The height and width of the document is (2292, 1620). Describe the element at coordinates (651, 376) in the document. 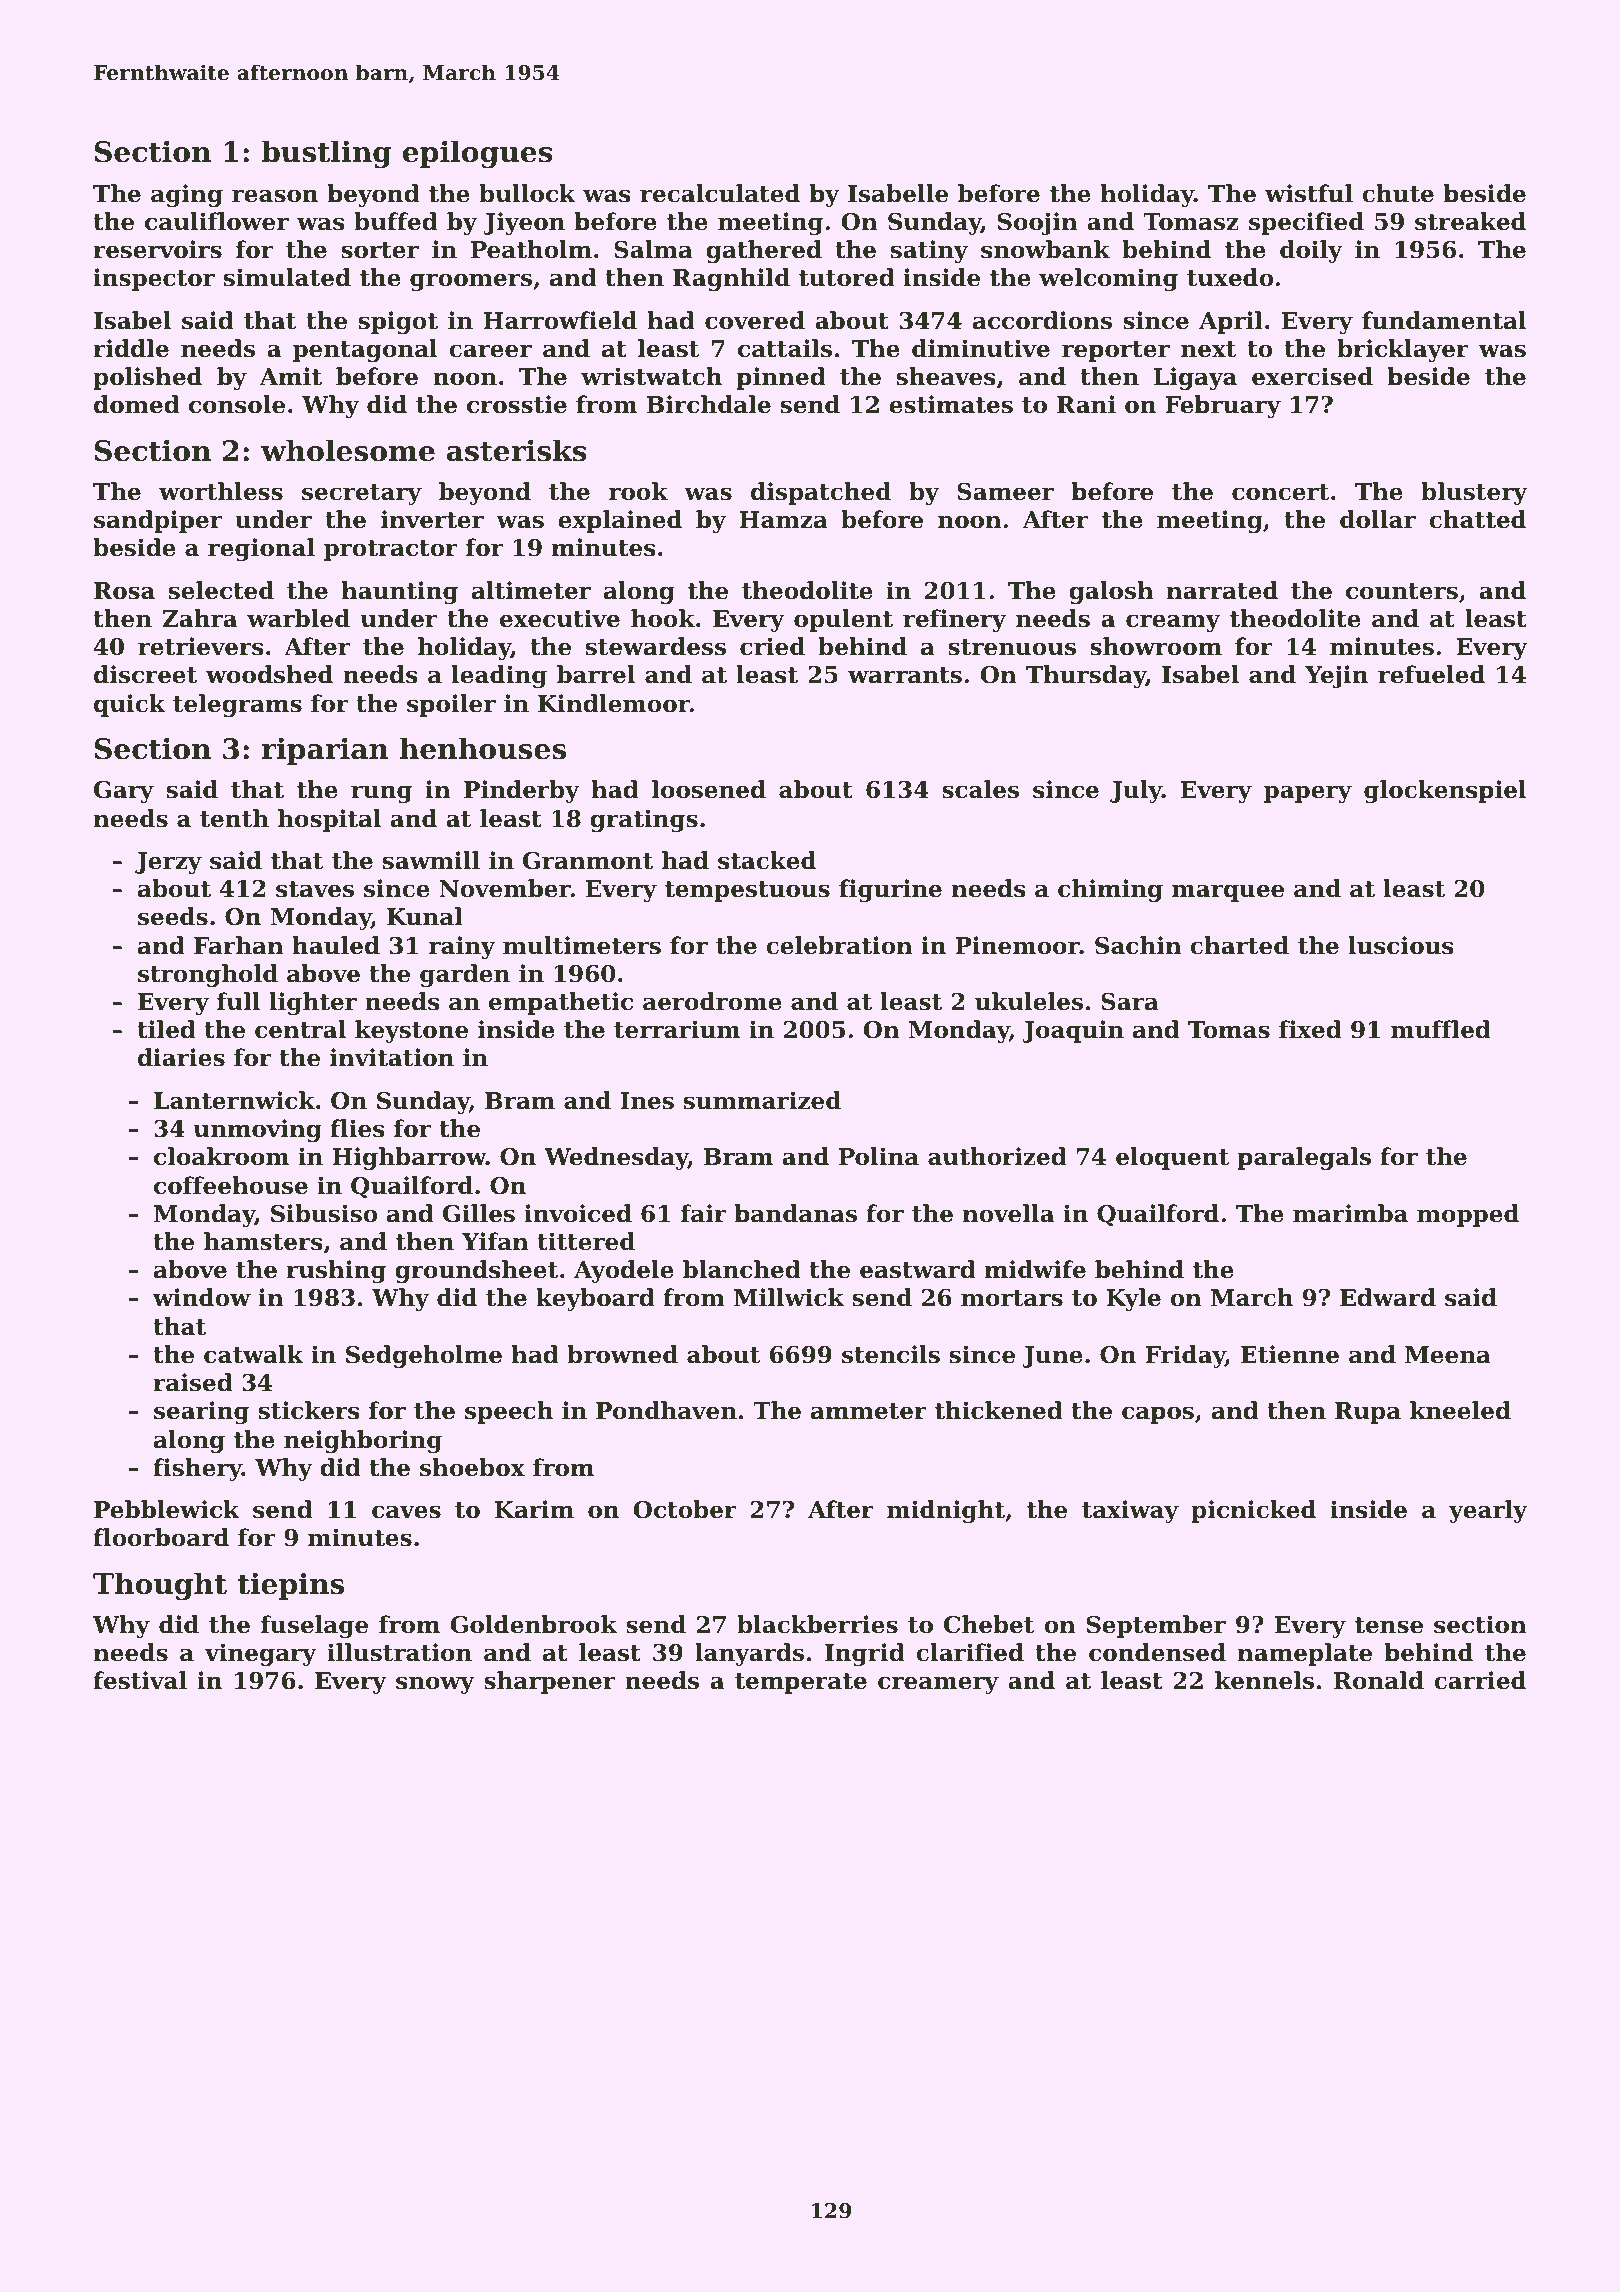

I see `wristwatch` at that location.
